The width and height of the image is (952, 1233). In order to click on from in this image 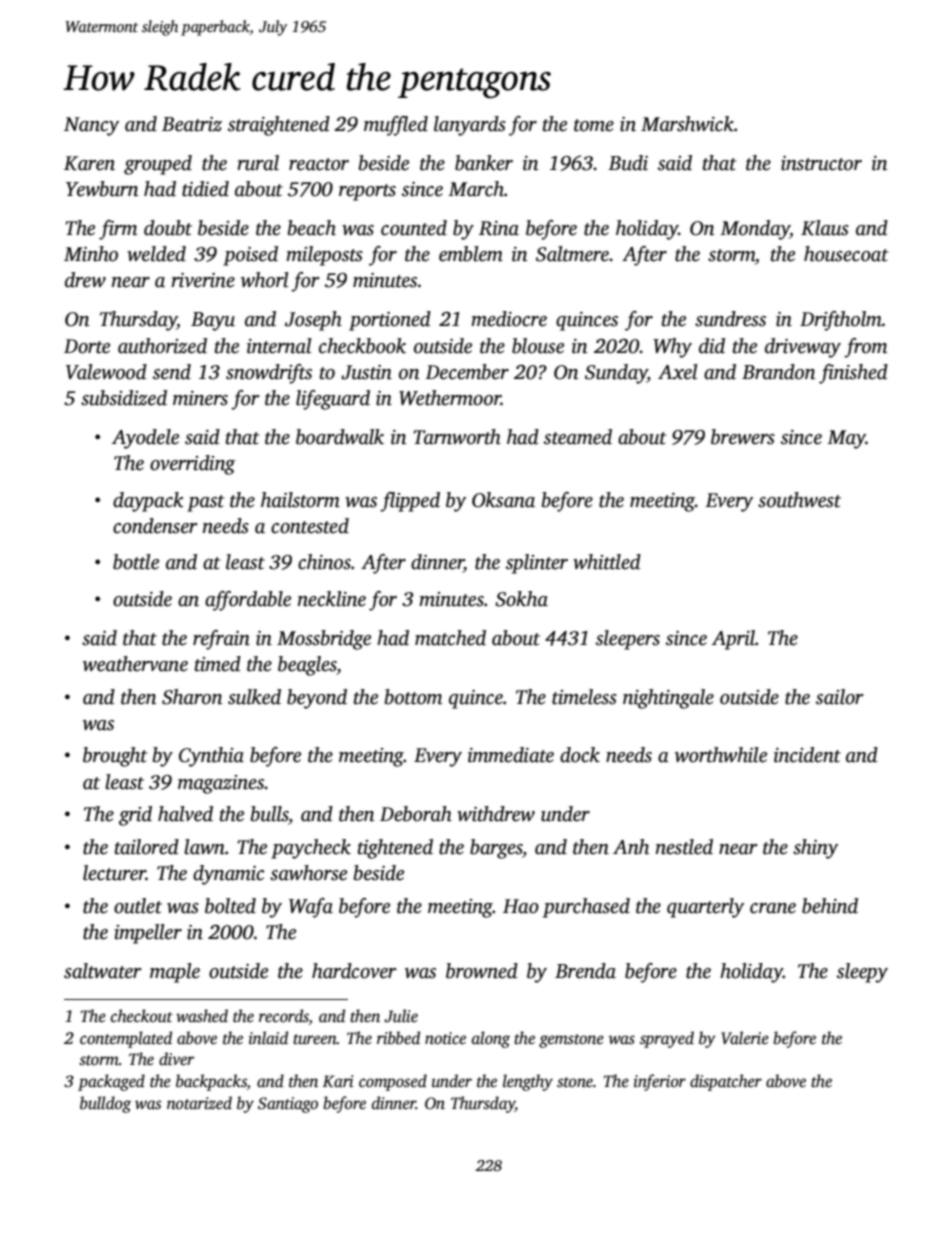, I will do `click(865, 348)`.
